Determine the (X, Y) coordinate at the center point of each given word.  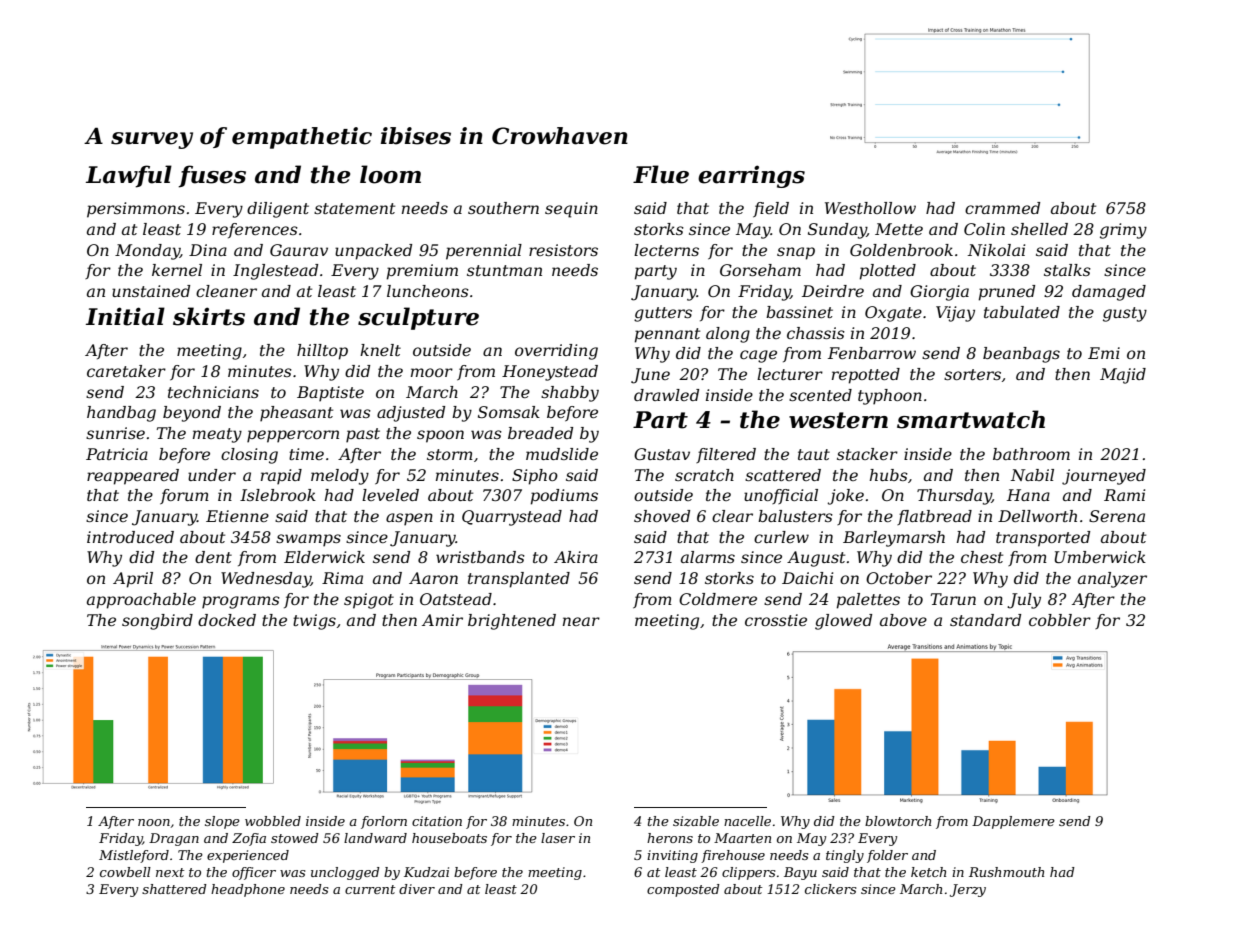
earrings (751, 176)
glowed (843, 622)
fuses (212, 176)
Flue (661, 174)
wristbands (480, 557)
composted (683, 890)
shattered (174, 889)
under (212, 475)
